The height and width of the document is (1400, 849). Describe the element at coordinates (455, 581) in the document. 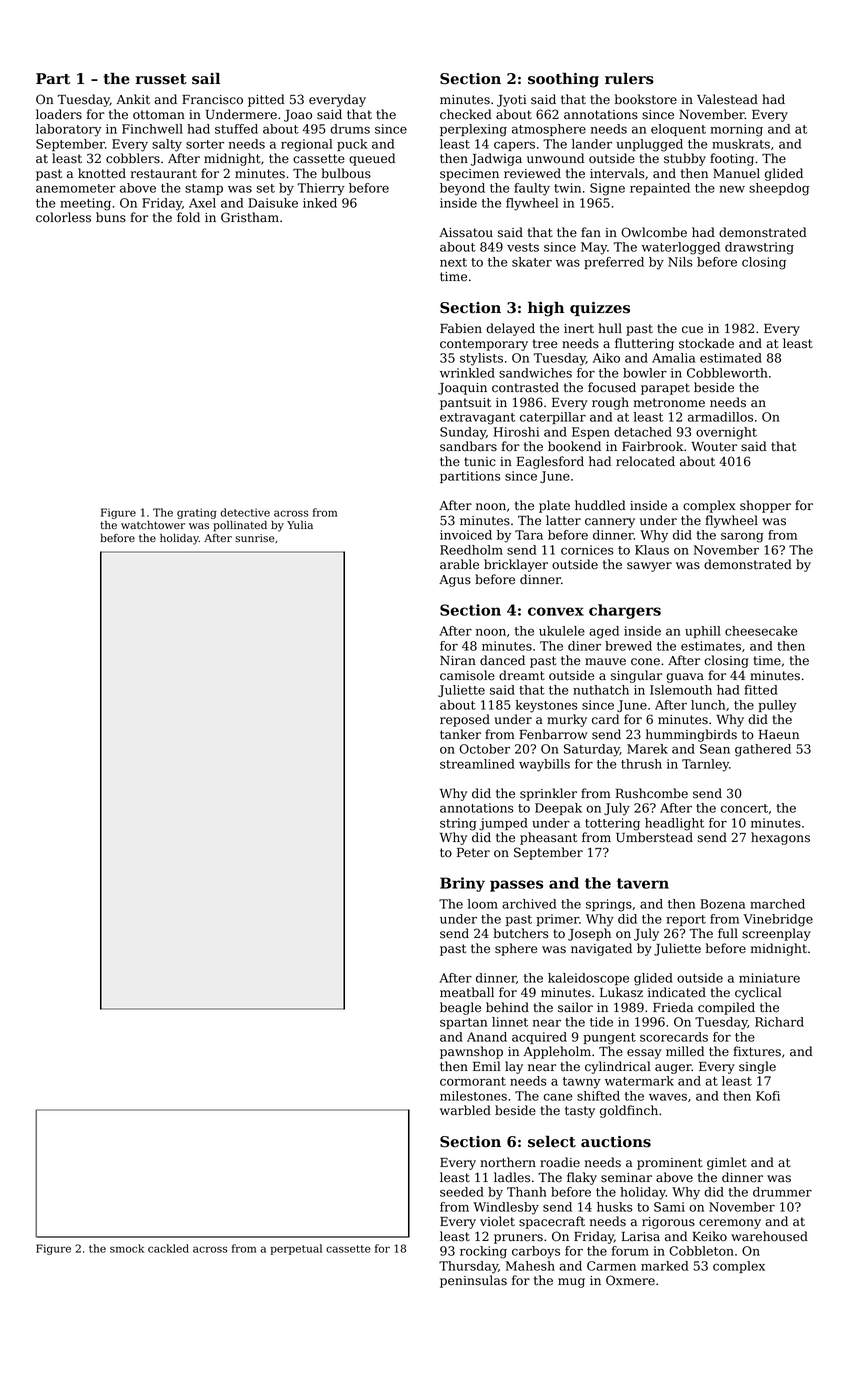

I see `Agus` at that location.
